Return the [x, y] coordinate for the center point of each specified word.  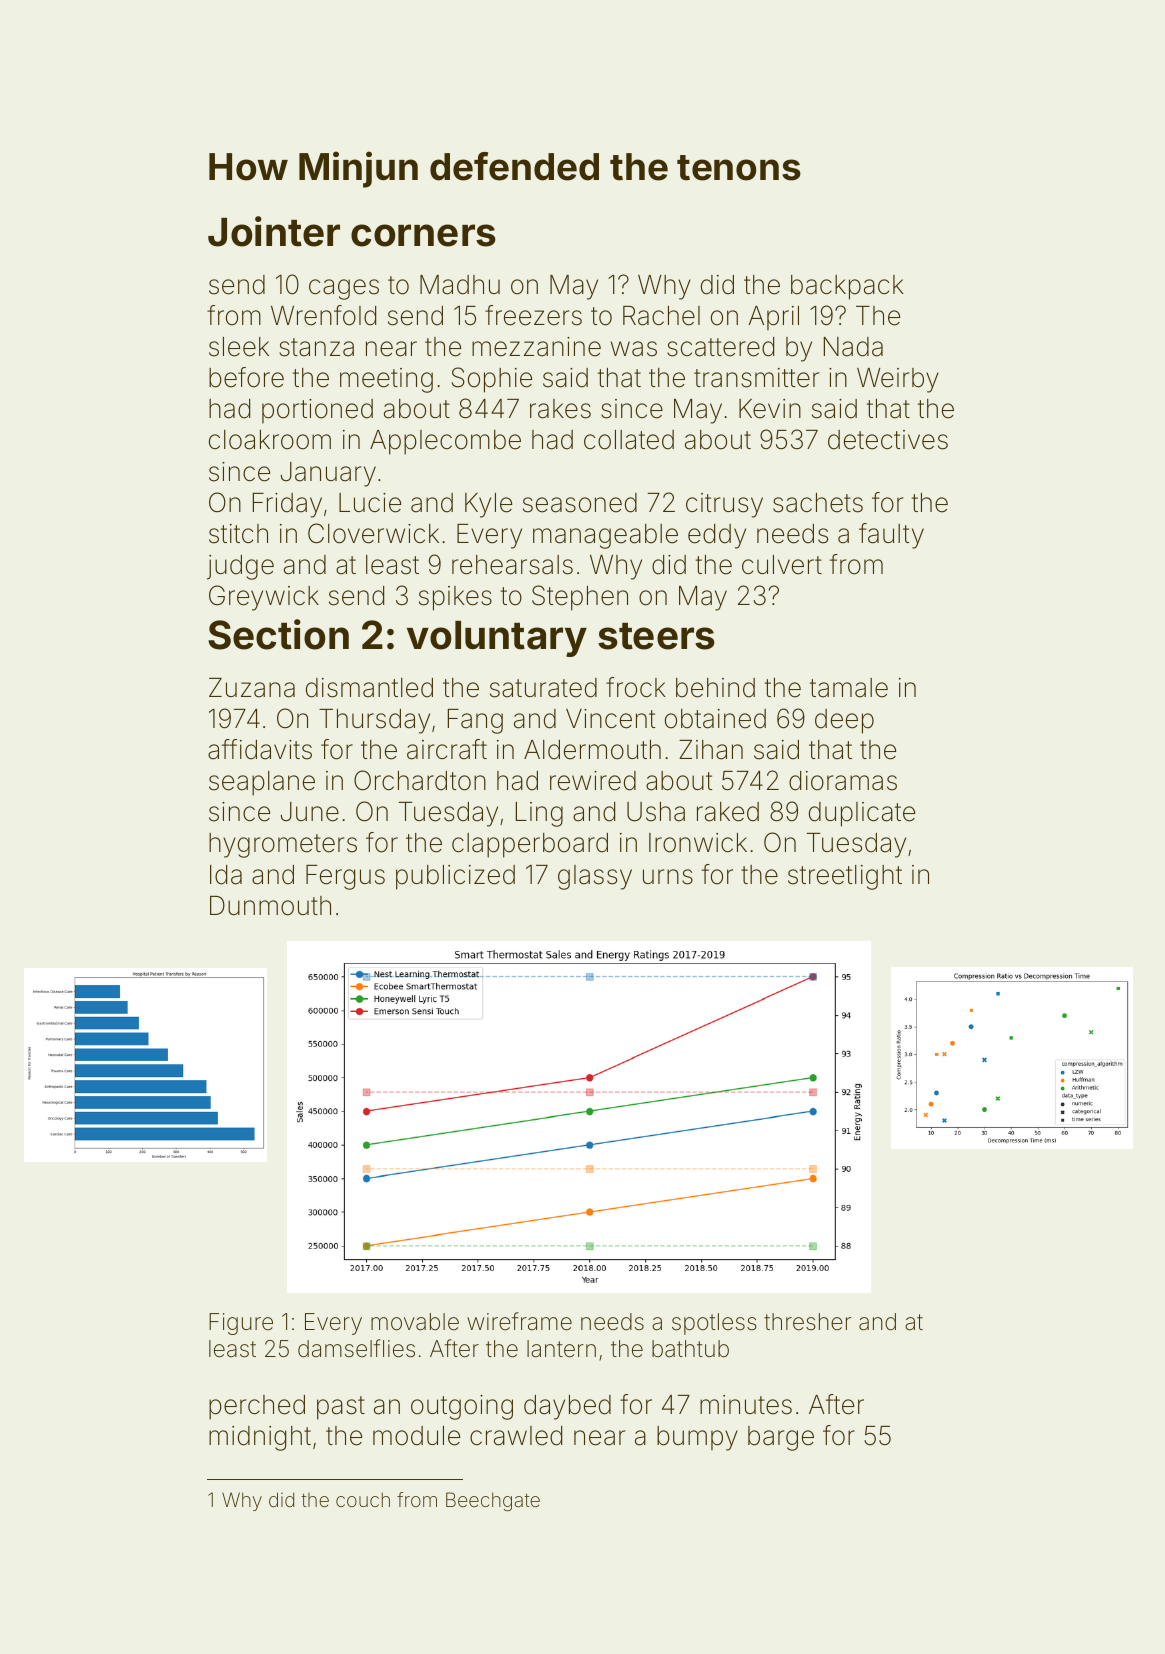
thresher [807, 1322]
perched [257, 1407]
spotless [714, 1324]
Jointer [274, 231]
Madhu [460, 285]
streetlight [845, 877]
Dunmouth [270, 906]
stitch [238, 534]
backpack [847, 287]
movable [415, 1322]
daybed [567, 1407]
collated [629, 440]
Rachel [661, 316]
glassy [595, 877]
